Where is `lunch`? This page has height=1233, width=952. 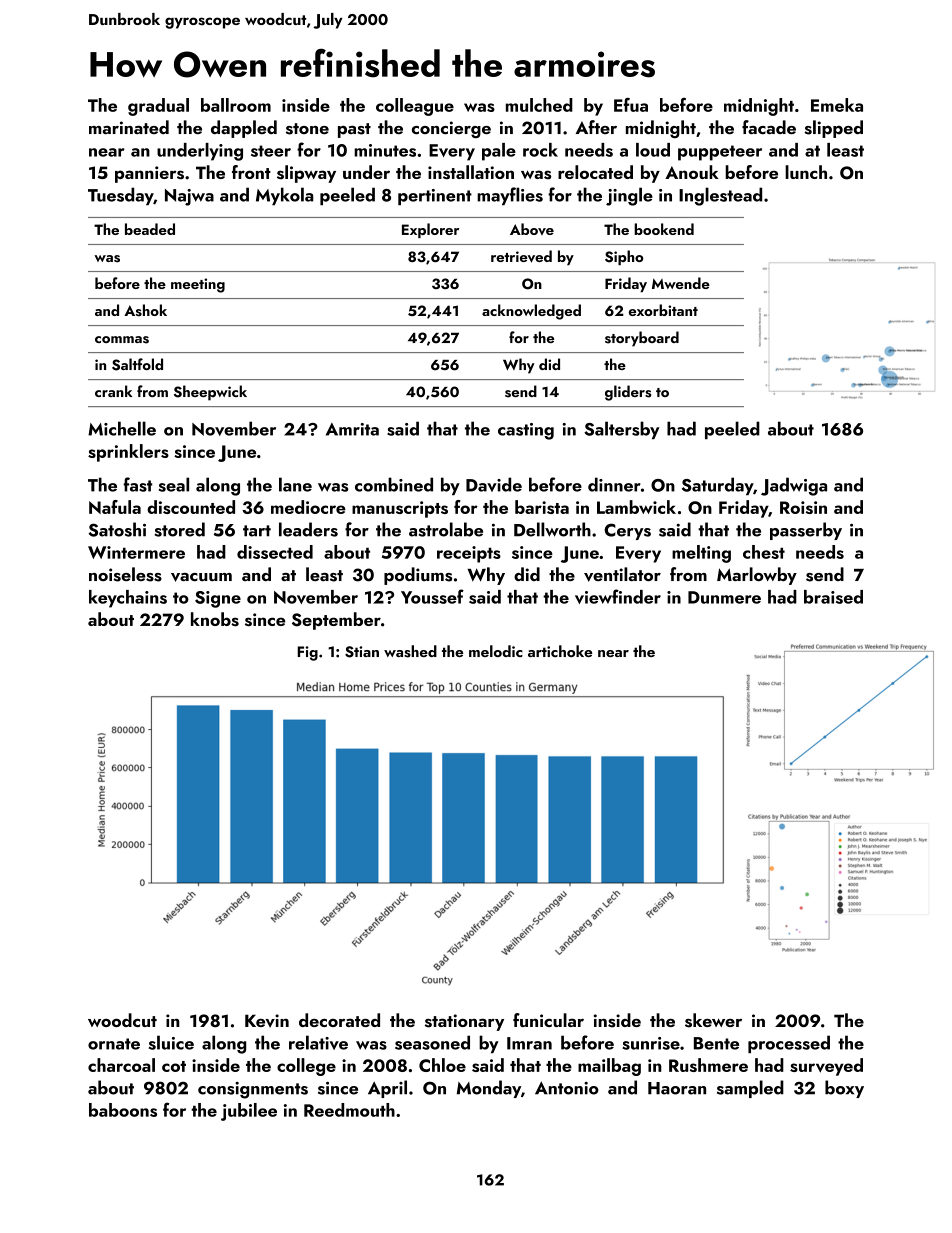
lunch is located at coordinates (806, 172).
